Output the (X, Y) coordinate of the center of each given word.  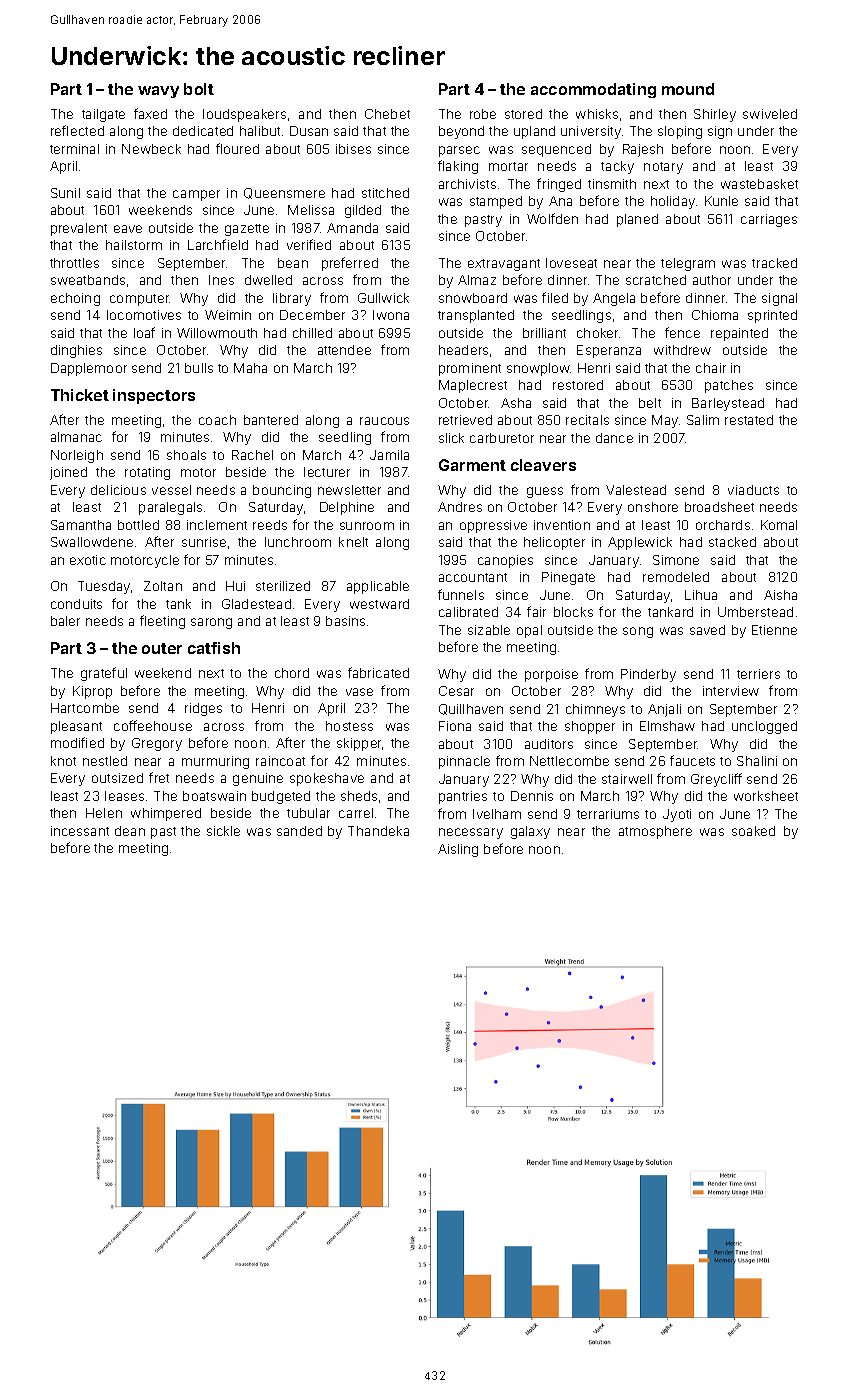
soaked (753, 831)
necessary (471, 833)
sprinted (772, 316)
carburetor (502, 438)
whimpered (166, 814)
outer (162, 648)
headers (463, 350)
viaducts (753, 490)
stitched (385, 193)
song (638, 632)
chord (292, 673)
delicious (118, 490)
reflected (77, 130)
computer (140, 300)
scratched (656, 280)
